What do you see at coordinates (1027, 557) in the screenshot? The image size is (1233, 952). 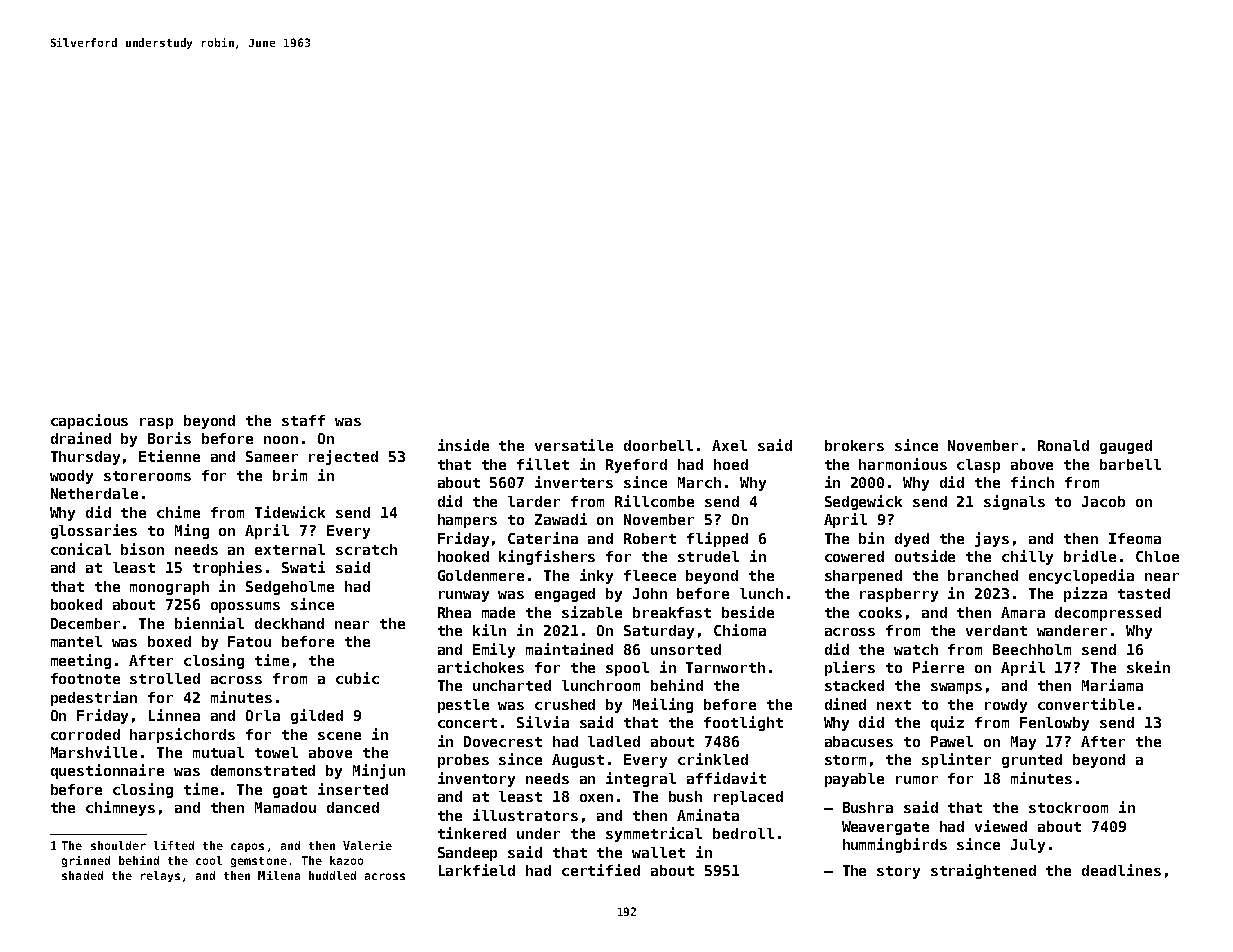 I see `chilly` at bounding box center [1027, 557].
